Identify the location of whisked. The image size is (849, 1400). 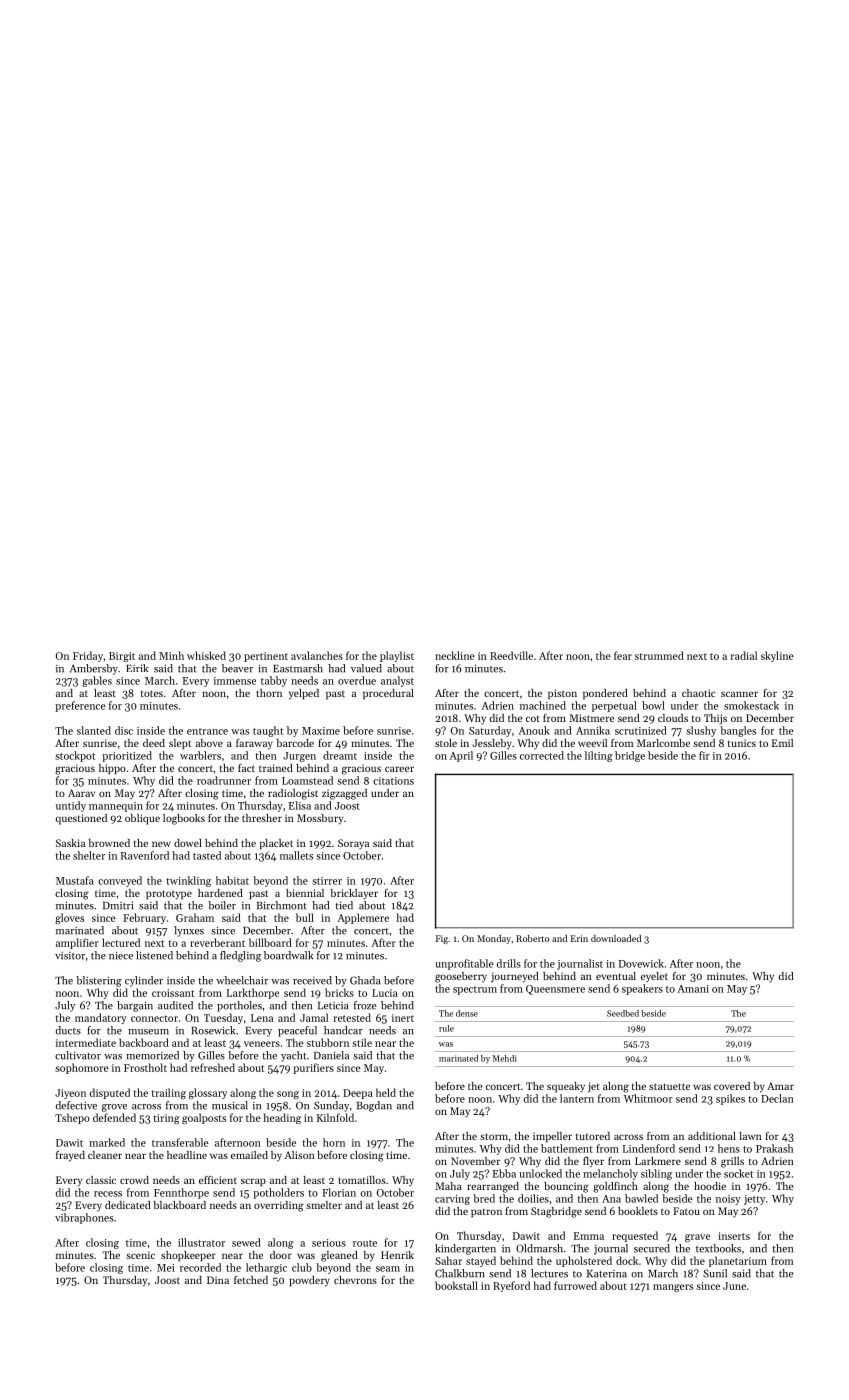
(206, 655).
